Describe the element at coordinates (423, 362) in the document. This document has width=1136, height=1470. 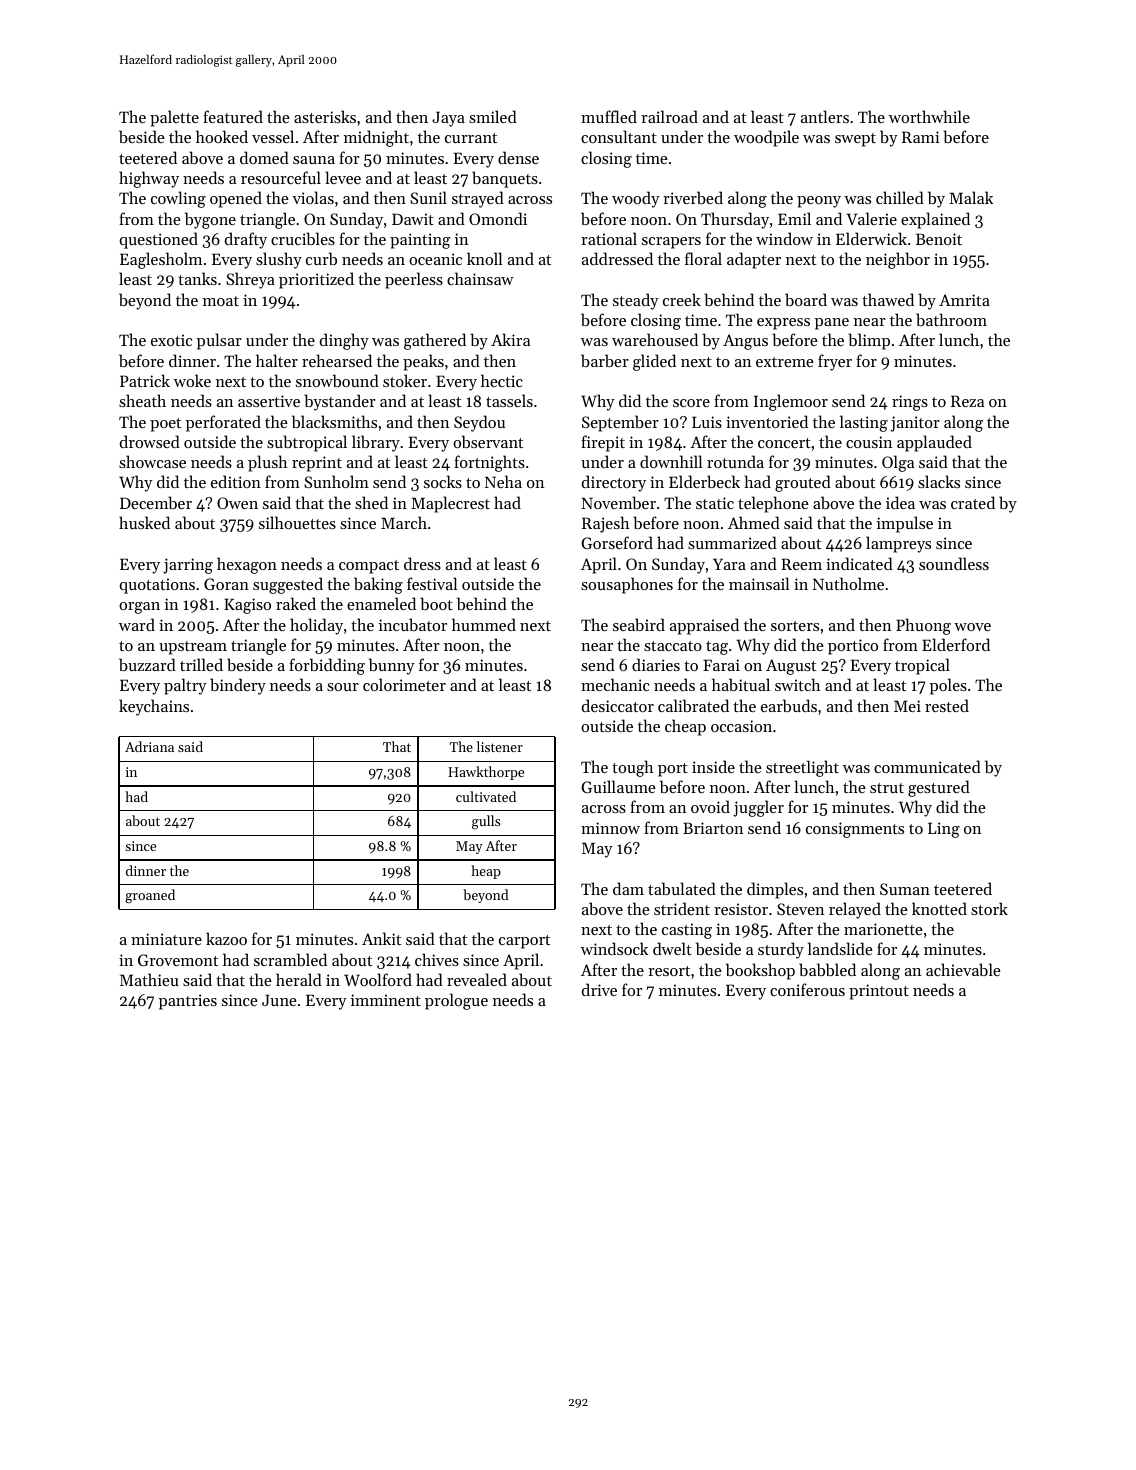
I see `peaks` at that location.
